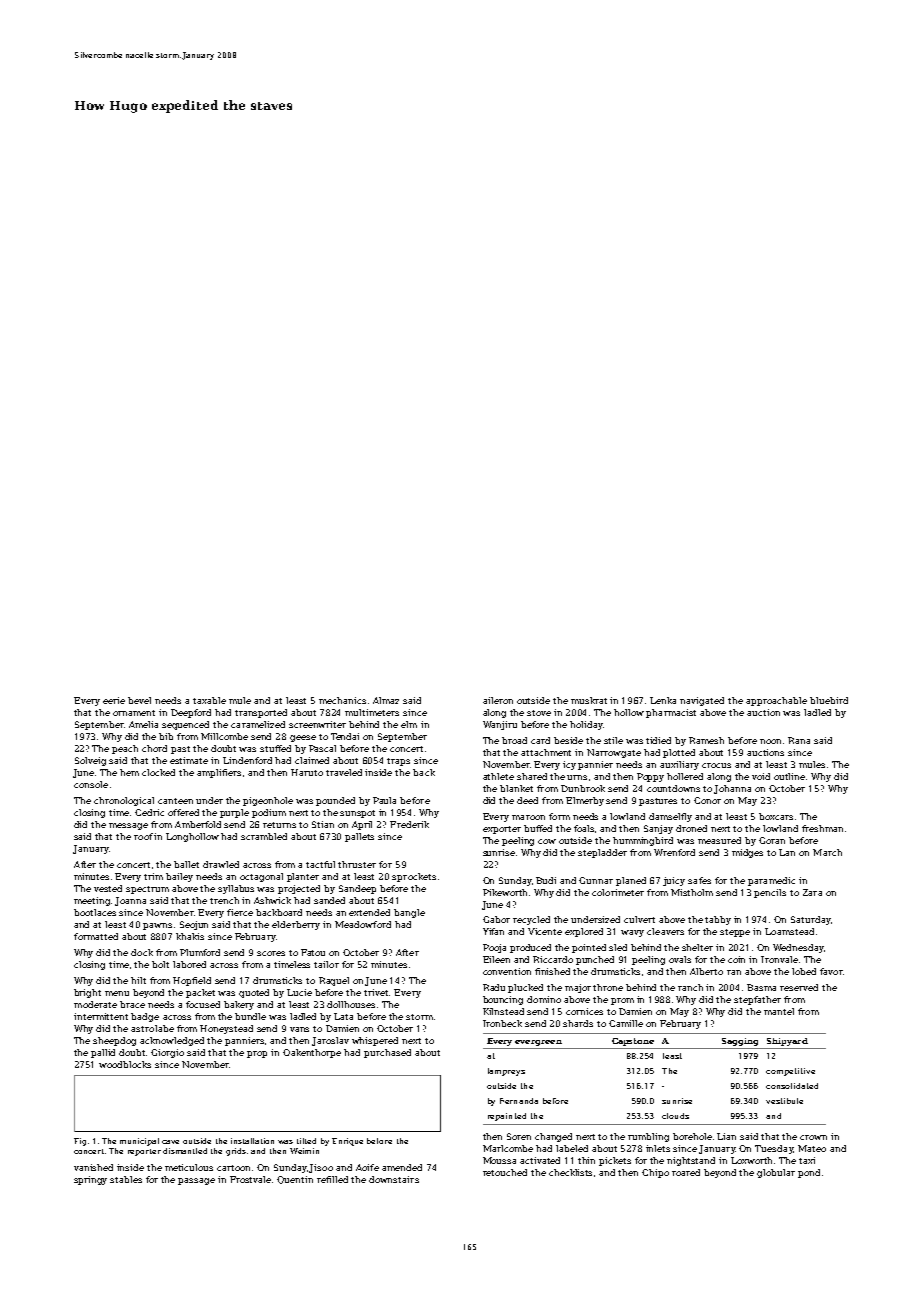 The image size is (924, 1308). Describe the element at coordinates (531, 920) in the screenshot. I see `recycled` at that location.
